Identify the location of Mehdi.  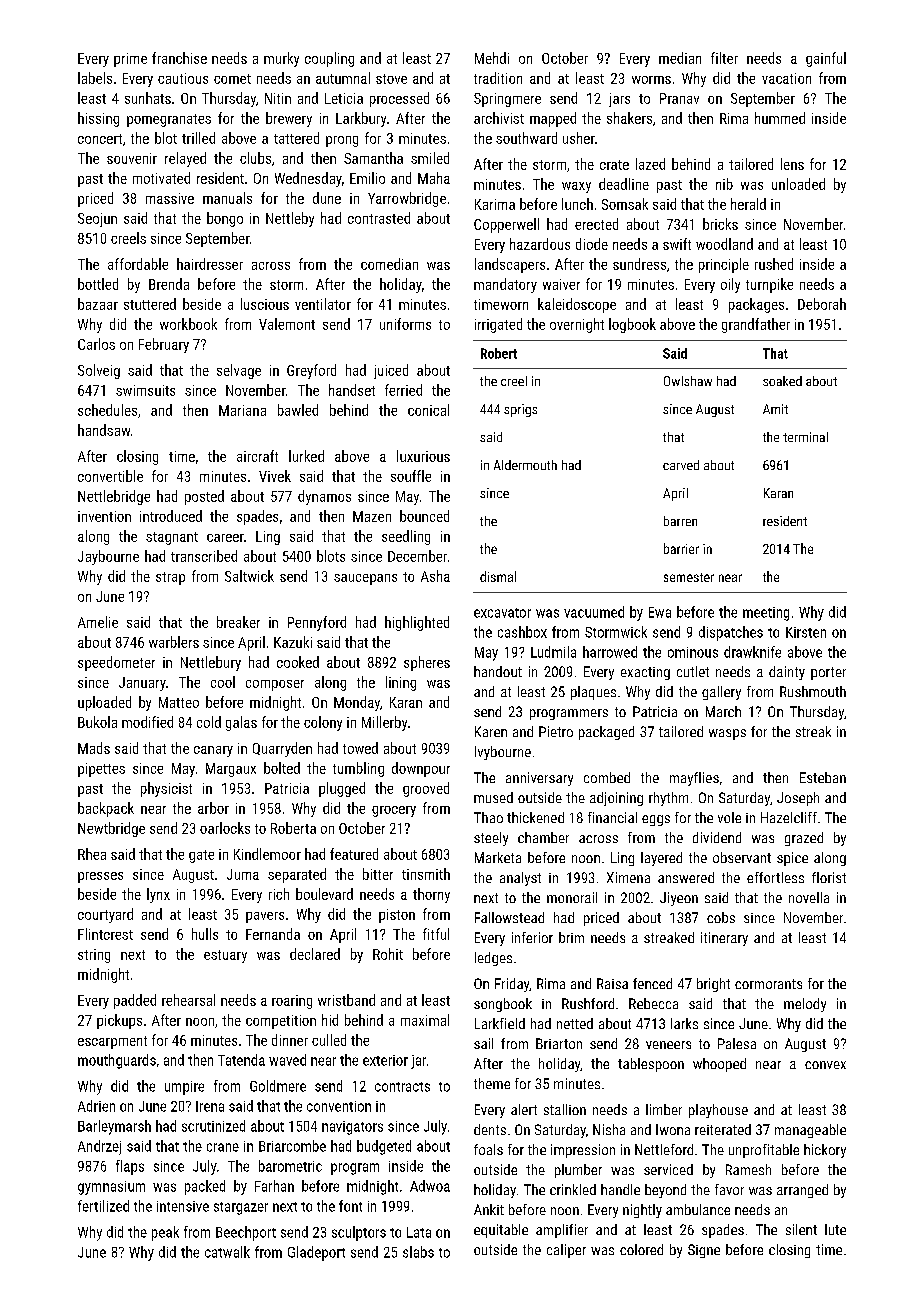
(492, 58).
